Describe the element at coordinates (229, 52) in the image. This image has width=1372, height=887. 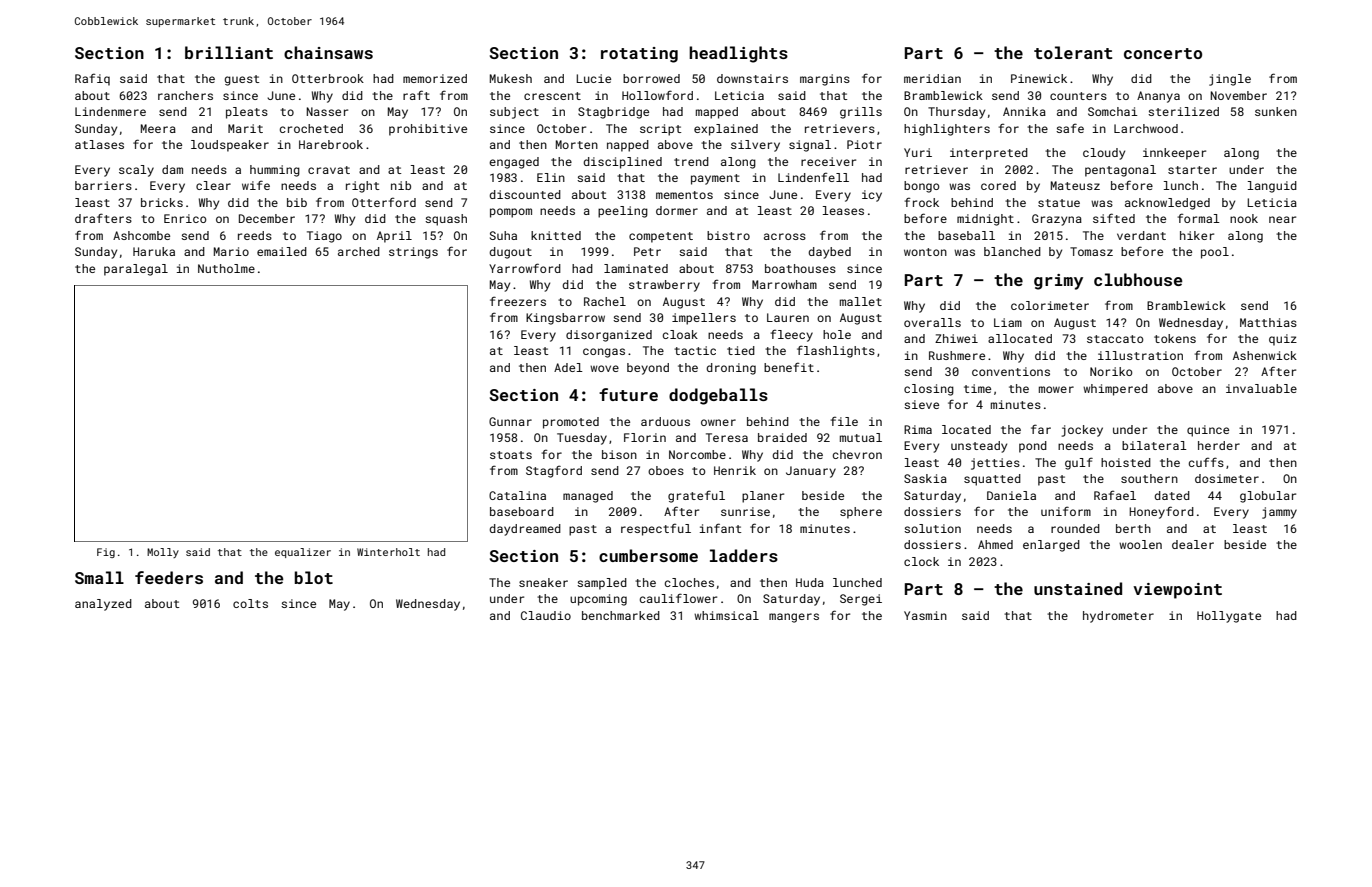
I see `brilliant` at that location.
